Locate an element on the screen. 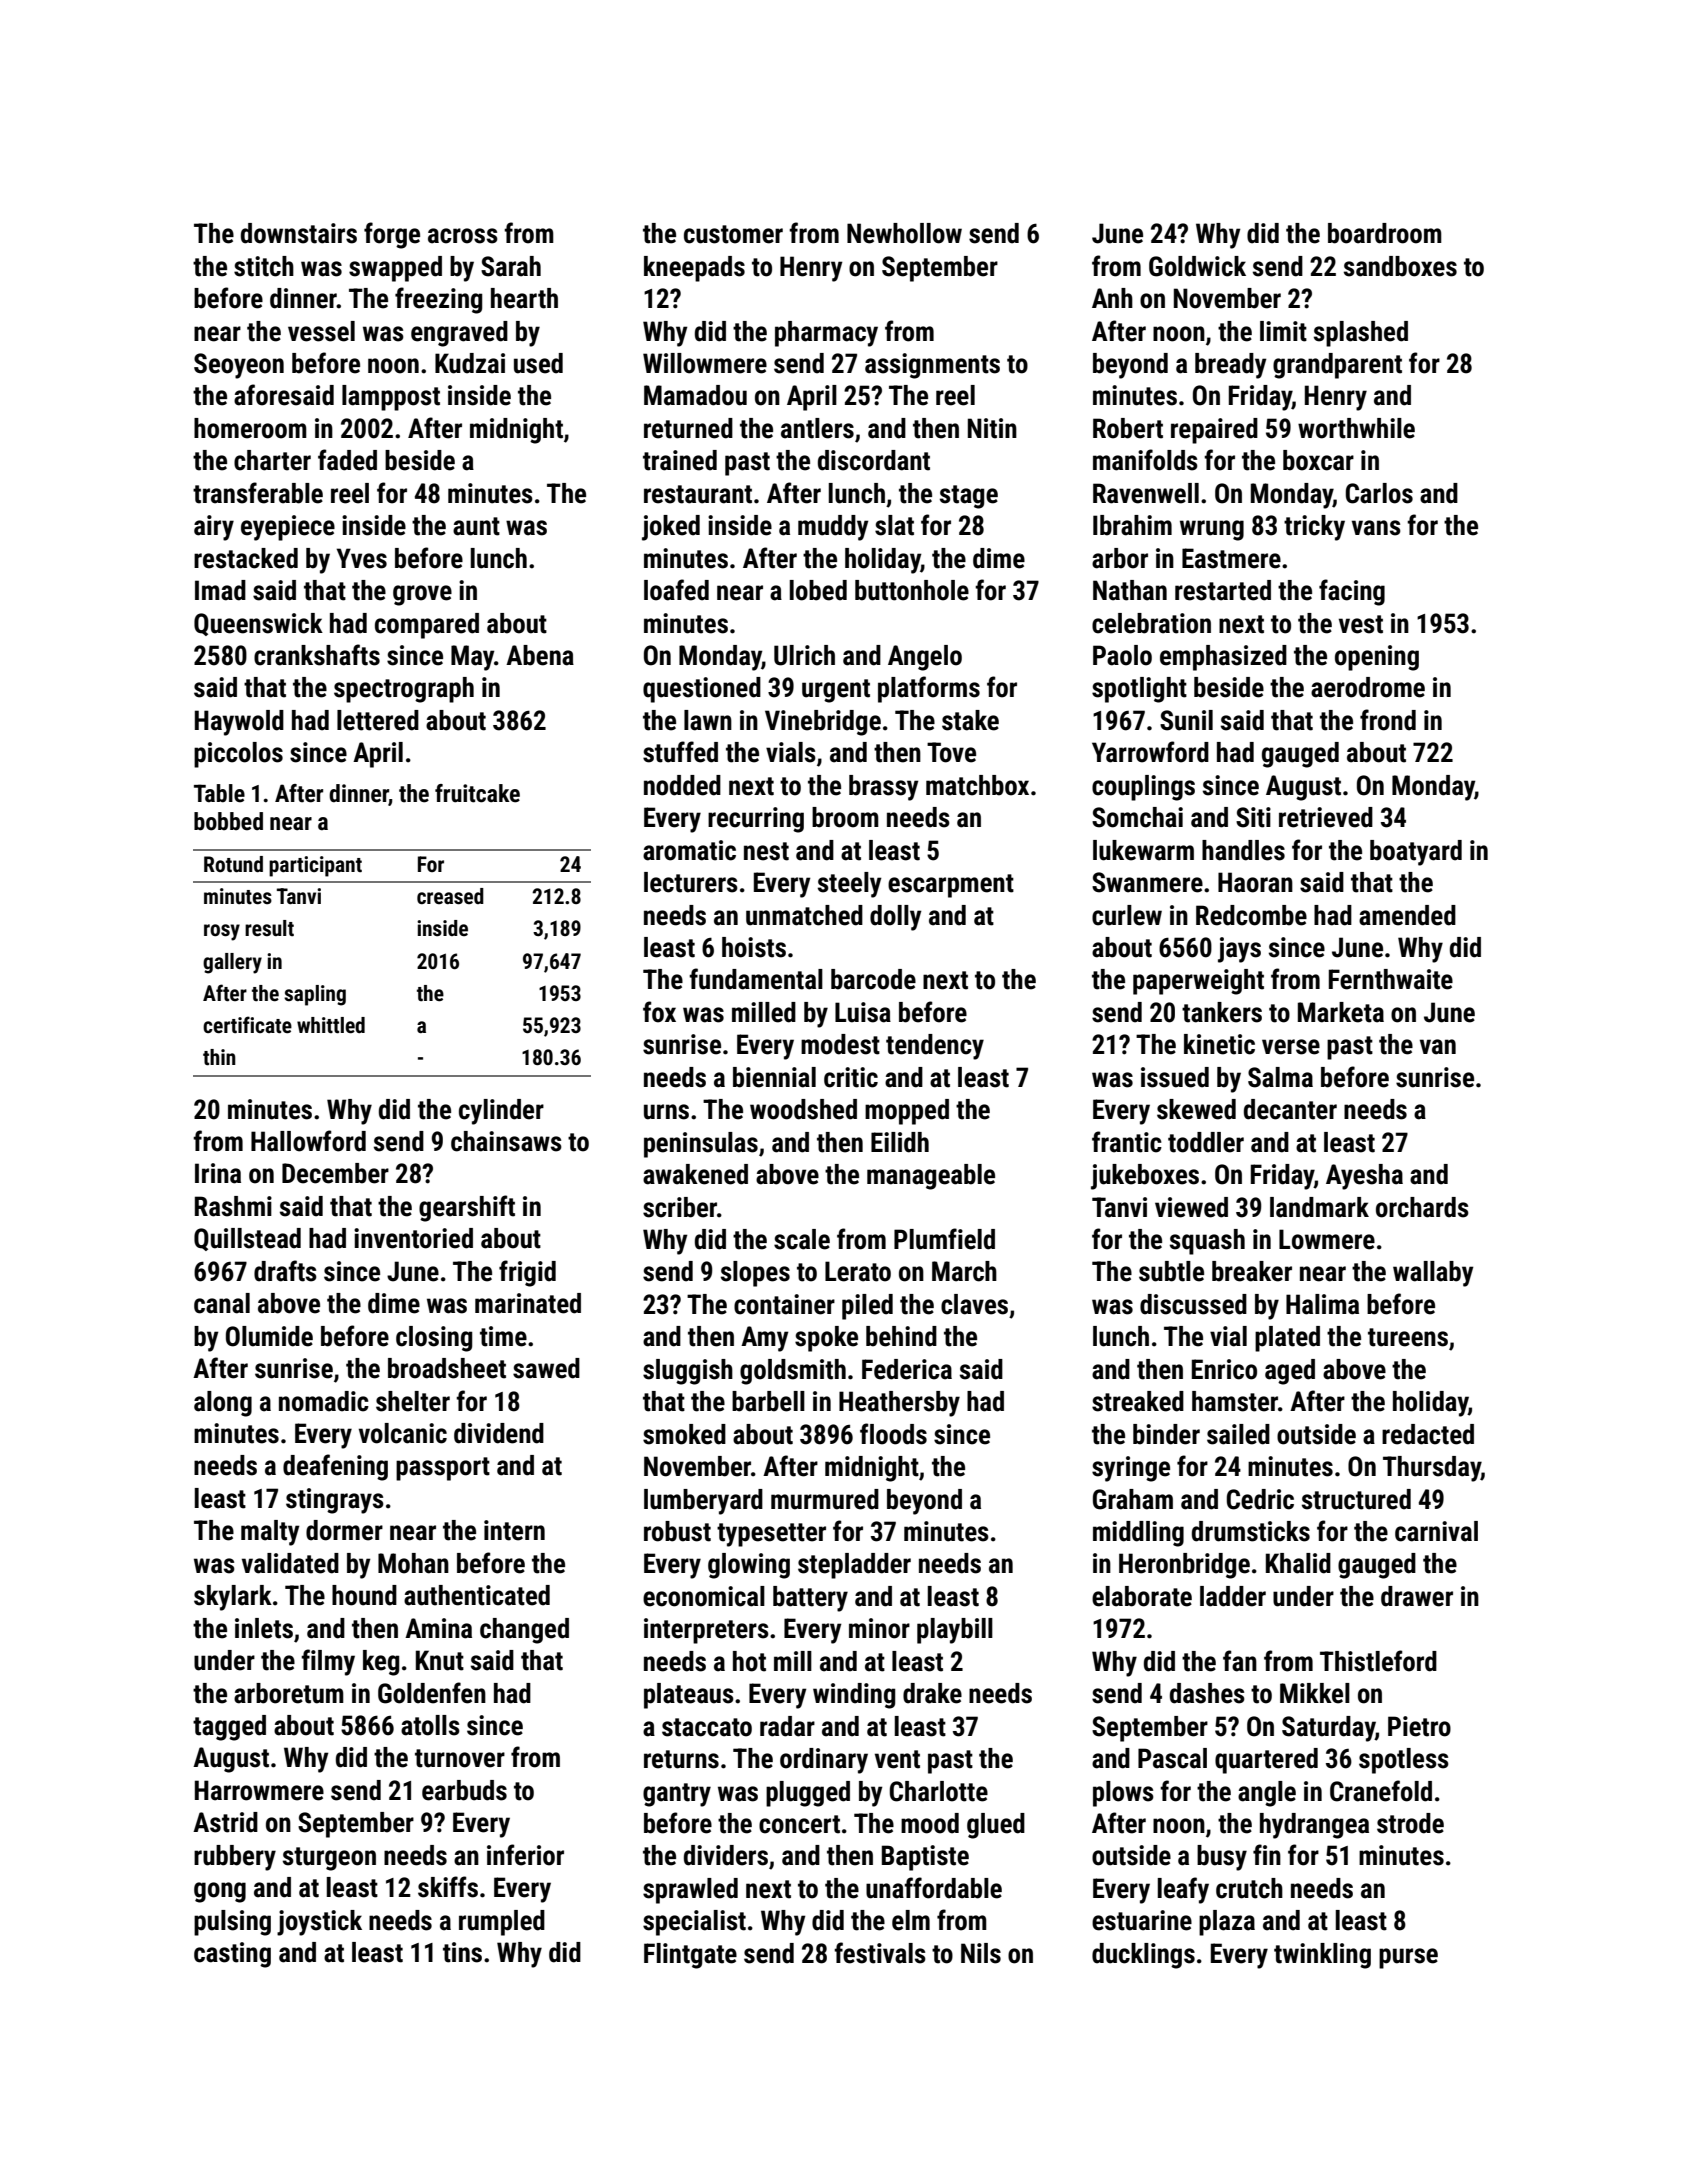  Imad is located at coordinates (220, 590).
